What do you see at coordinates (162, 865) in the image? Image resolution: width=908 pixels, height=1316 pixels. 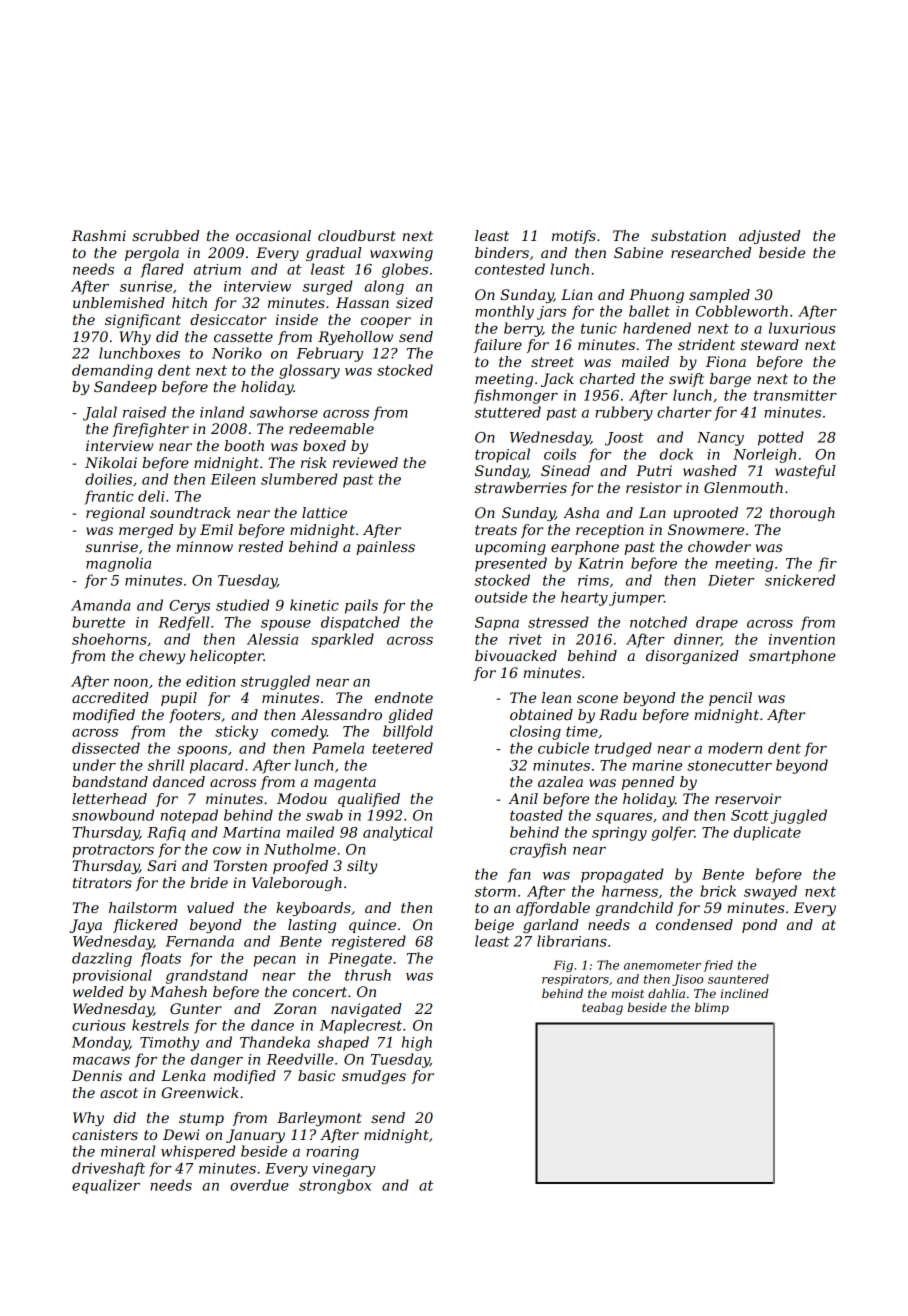 I see `Sari` at bounding box center [162, 865].
